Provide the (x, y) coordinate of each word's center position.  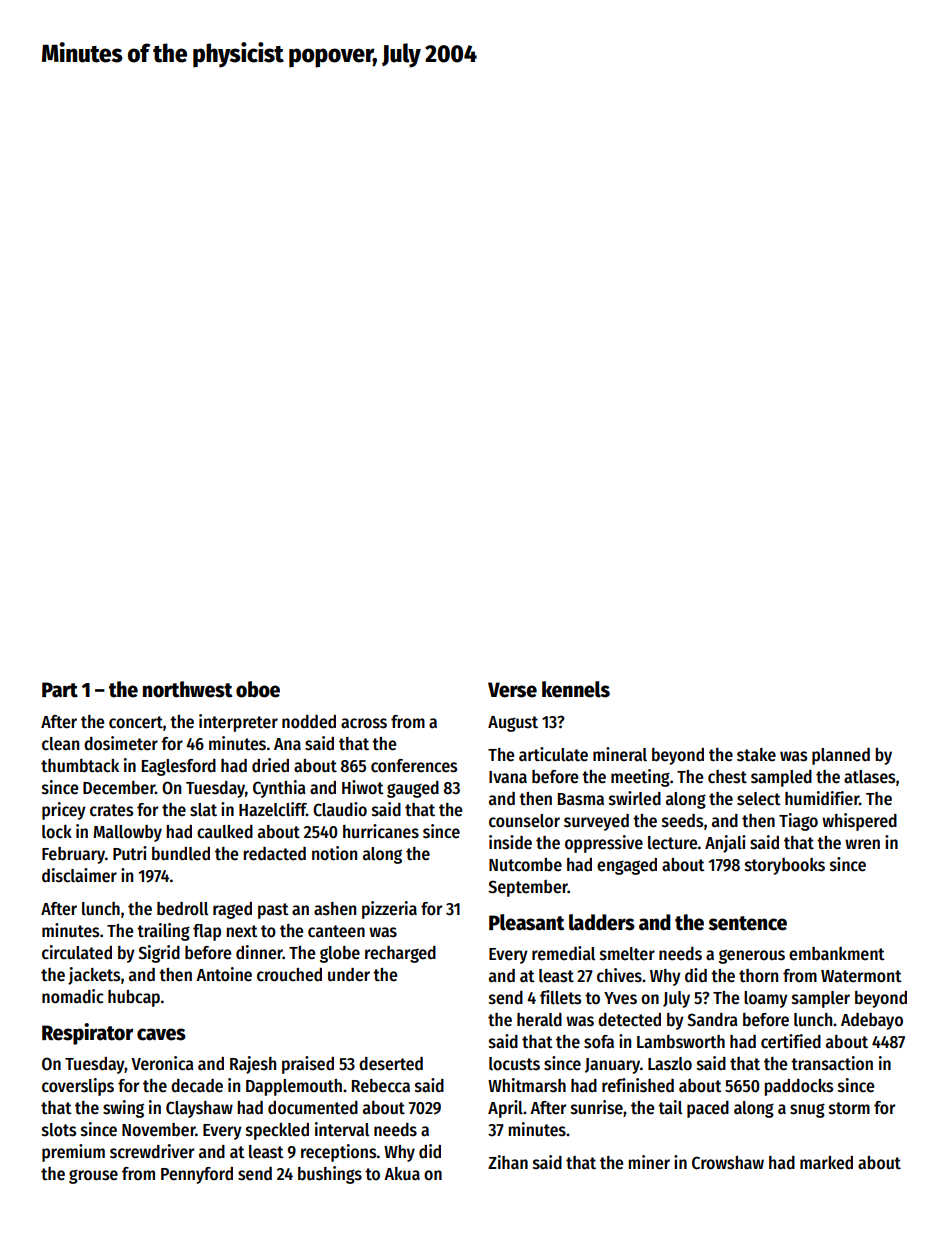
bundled (181, 854)
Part (60, 690)
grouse (93, 1176)
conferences (414, 766)
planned (841, 756)
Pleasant (526, 922)
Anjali (725, 844)
